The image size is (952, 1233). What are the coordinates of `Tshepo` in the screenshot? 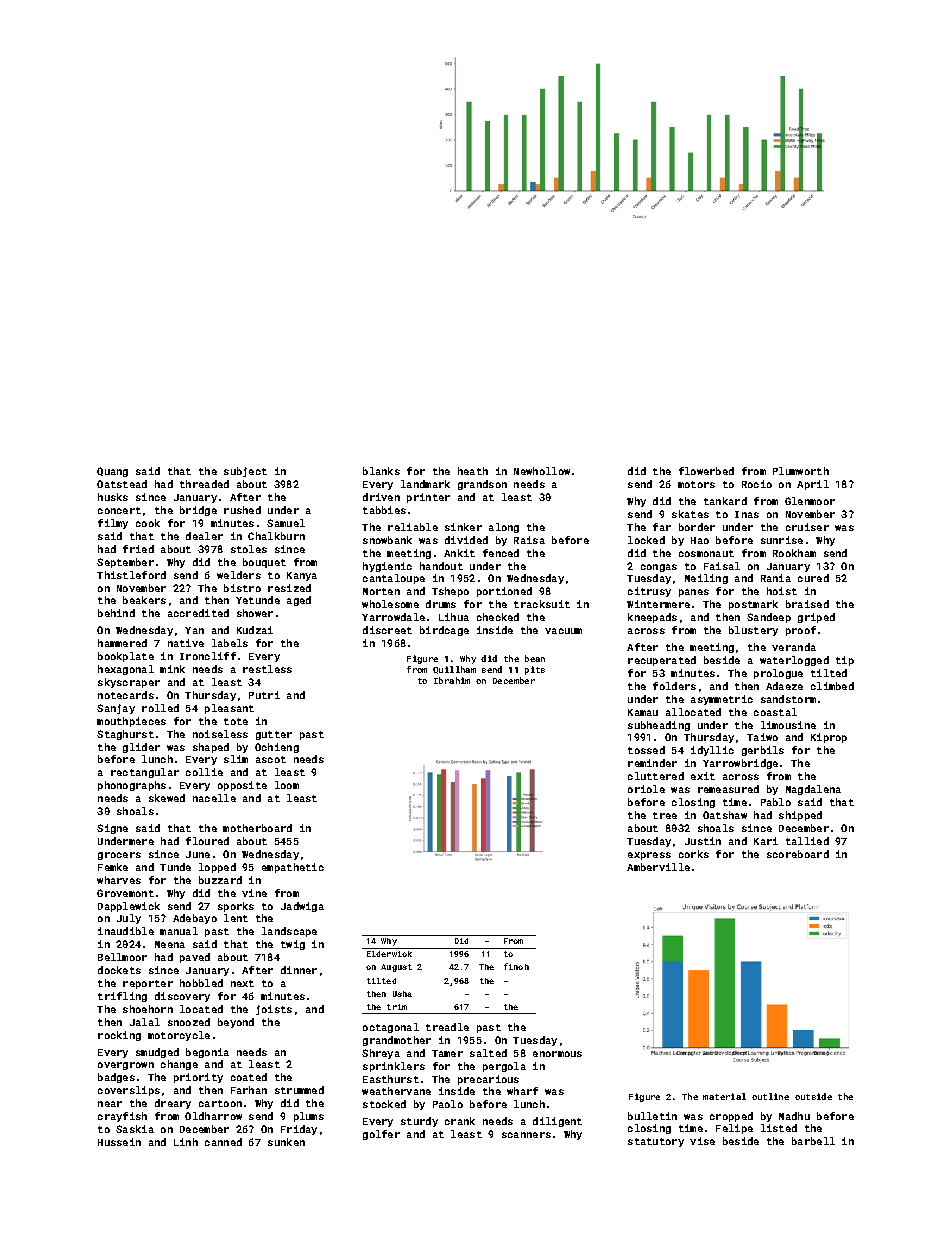 It's located at (450, 592).
